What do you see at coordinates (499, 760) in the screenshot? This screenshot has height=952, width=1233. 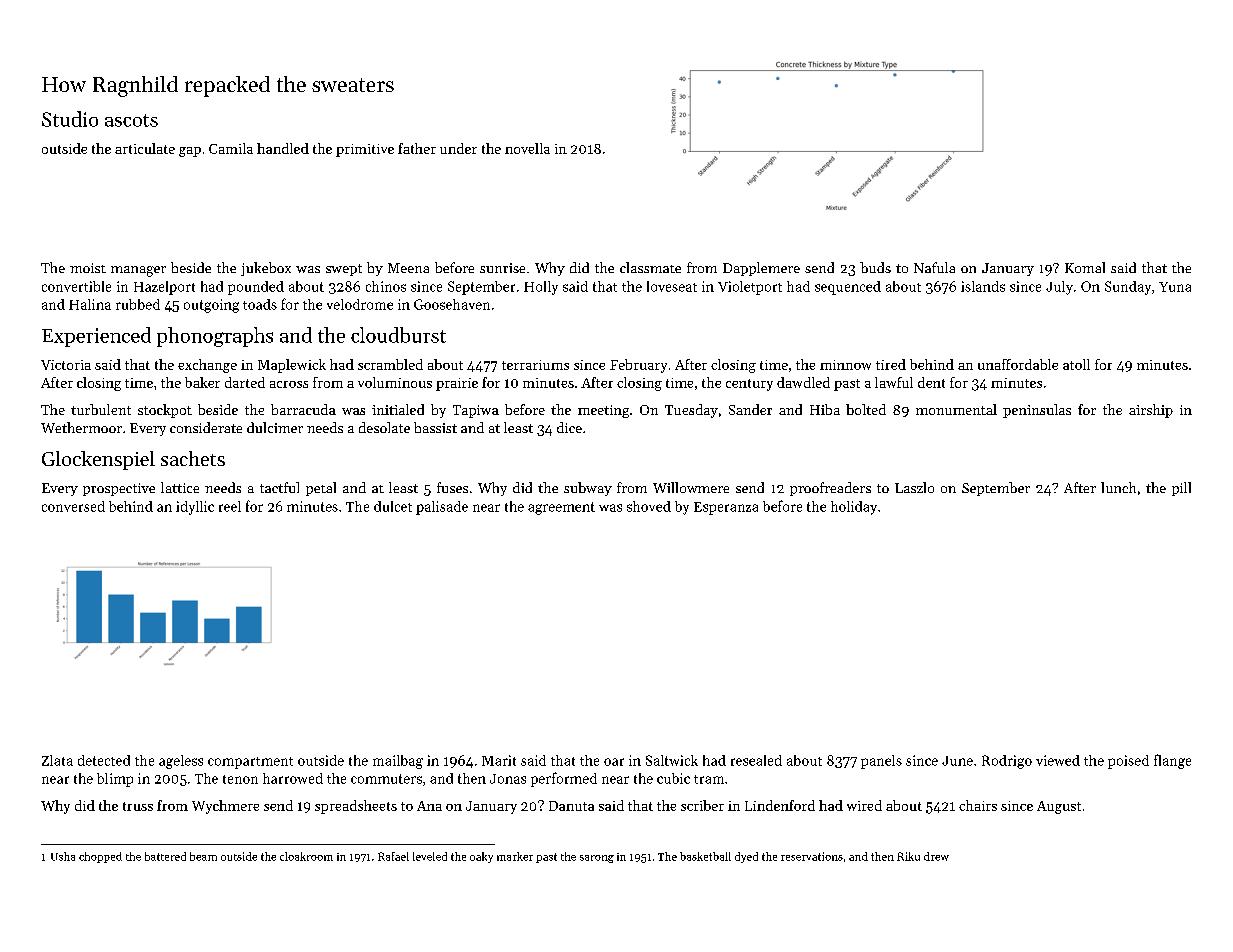 I see `Marit` at bounding box center [499, 760].
